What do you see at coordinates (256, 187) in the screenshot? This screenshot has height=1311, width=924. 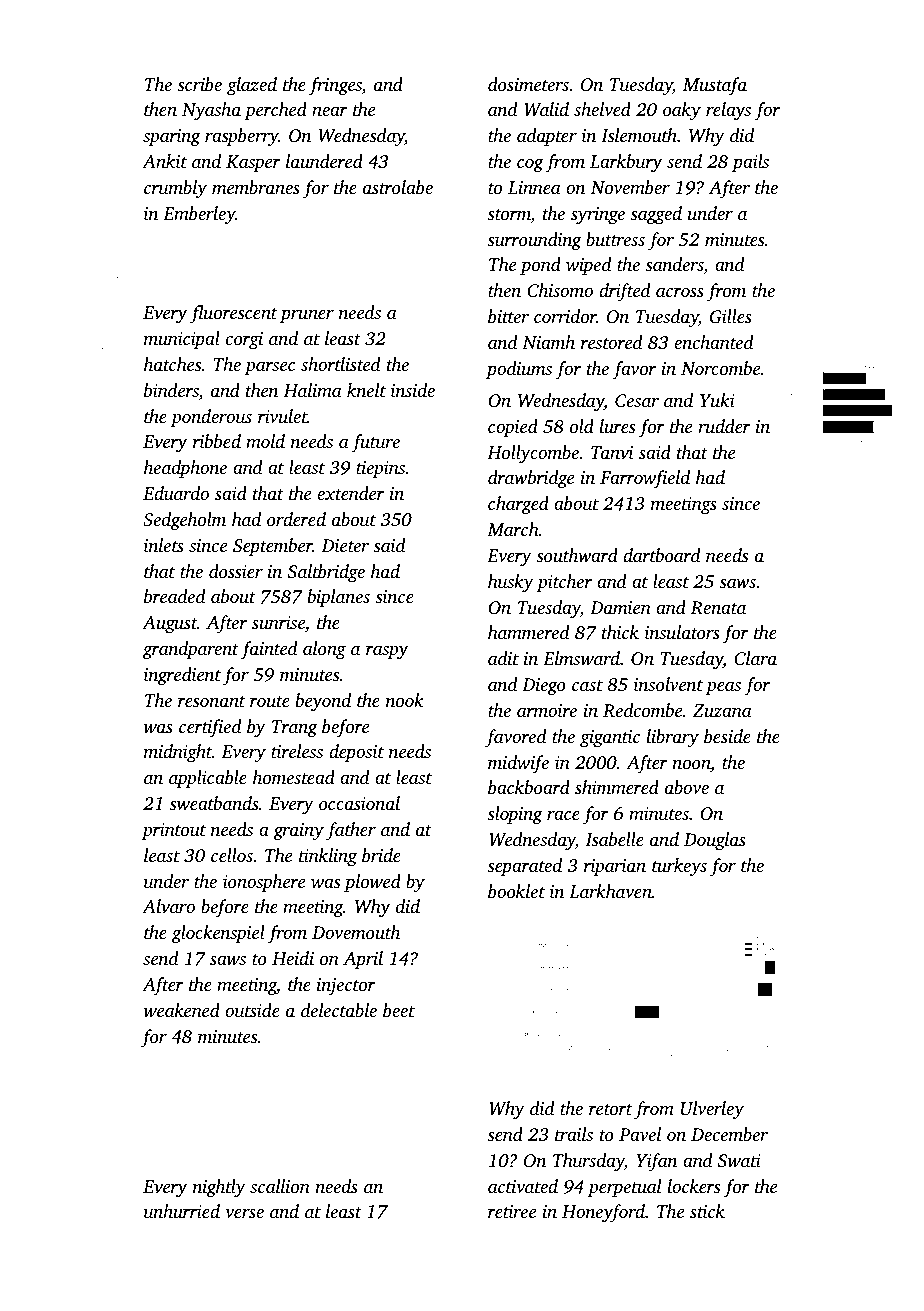 I see `membranes` at bounding box center [256, 187].
